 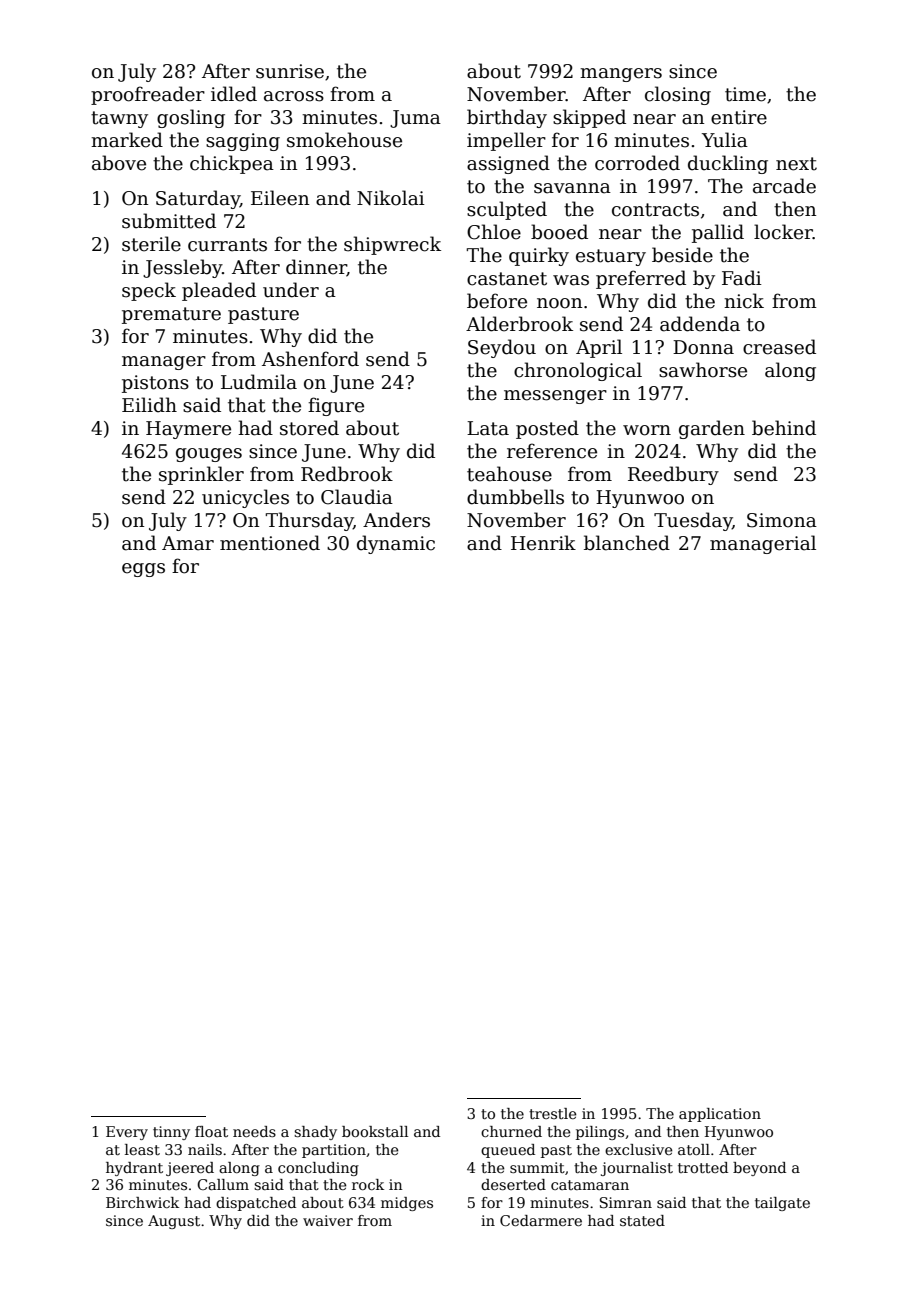 What do you see at coordinates (693, 521) in the screenshot?
I see `Tuesday` at bounding box center [693, 521].
